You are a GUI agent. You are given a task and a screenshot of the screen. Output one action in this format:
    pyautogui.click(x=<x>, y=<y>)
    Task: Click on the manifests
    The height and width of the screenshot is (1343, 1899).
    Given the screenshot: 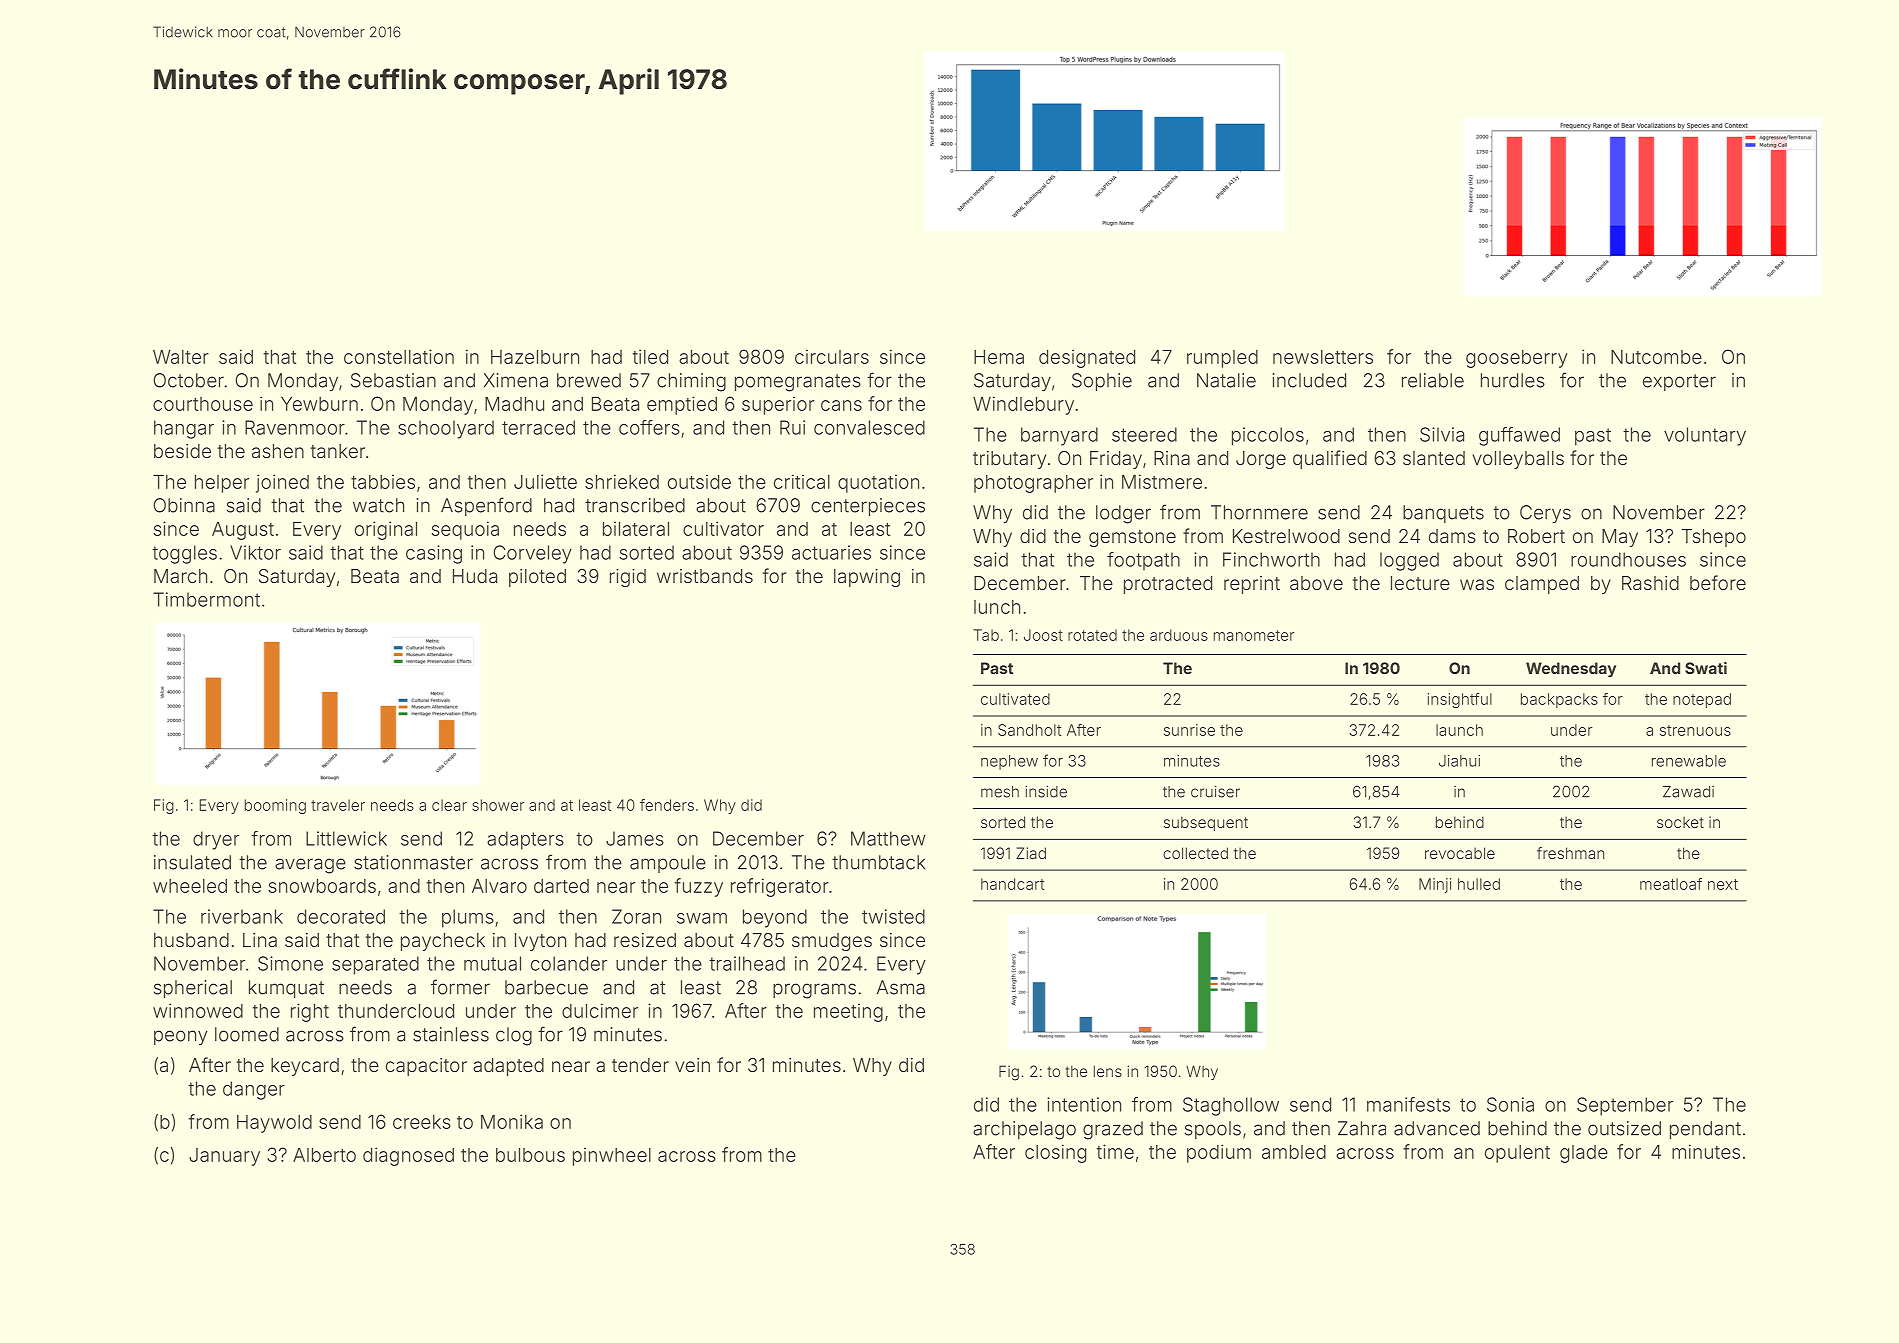 What is the action you would take?
    pyautogui.click(x=1408, y=1104)
